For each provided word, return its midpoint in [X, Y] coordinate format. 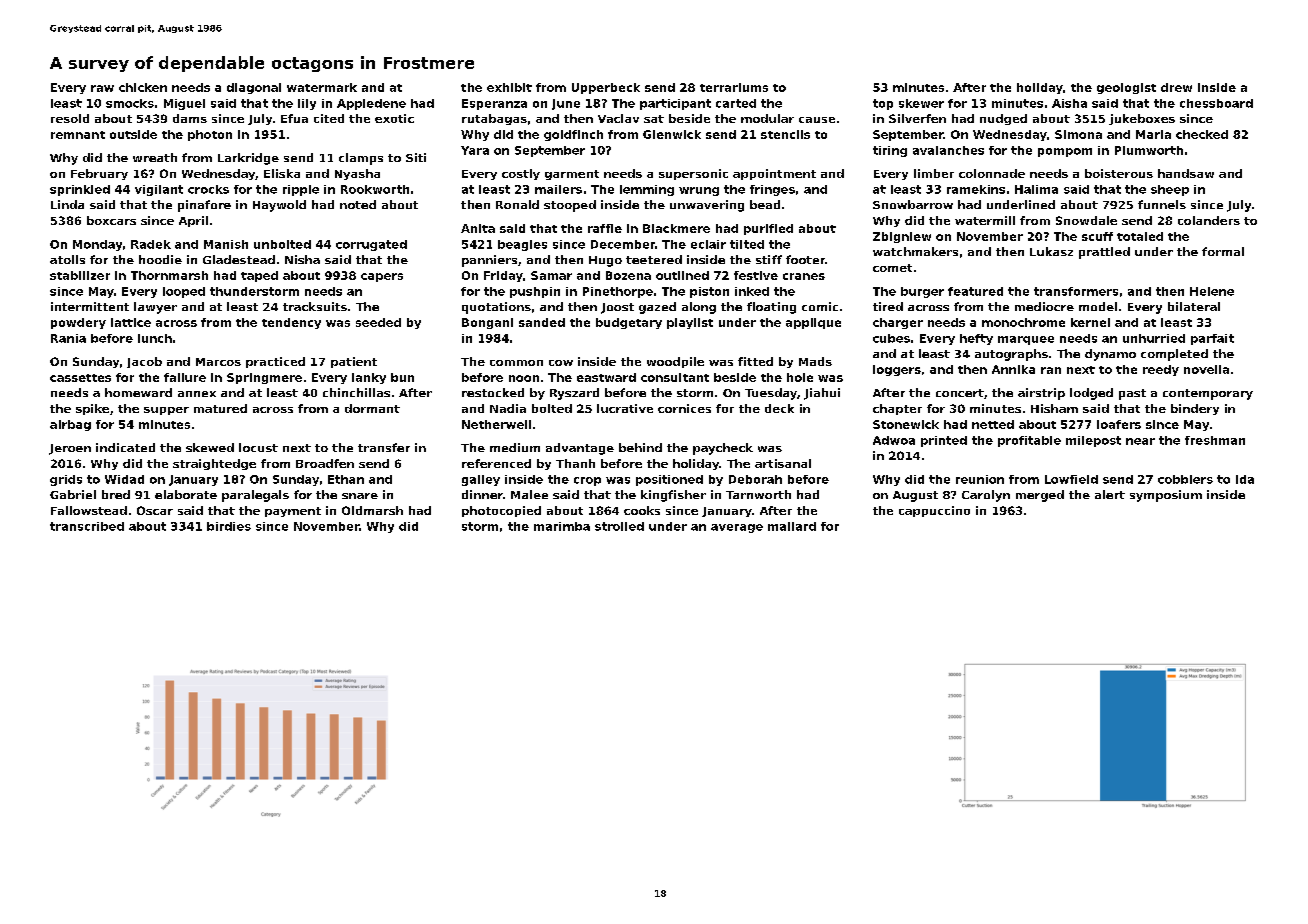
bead [765, 204]
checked [1202, 134]
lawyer [155, 308]
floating [771, 308]
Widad [124, 479]
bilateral [1194, 306]
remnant [78, 135]
